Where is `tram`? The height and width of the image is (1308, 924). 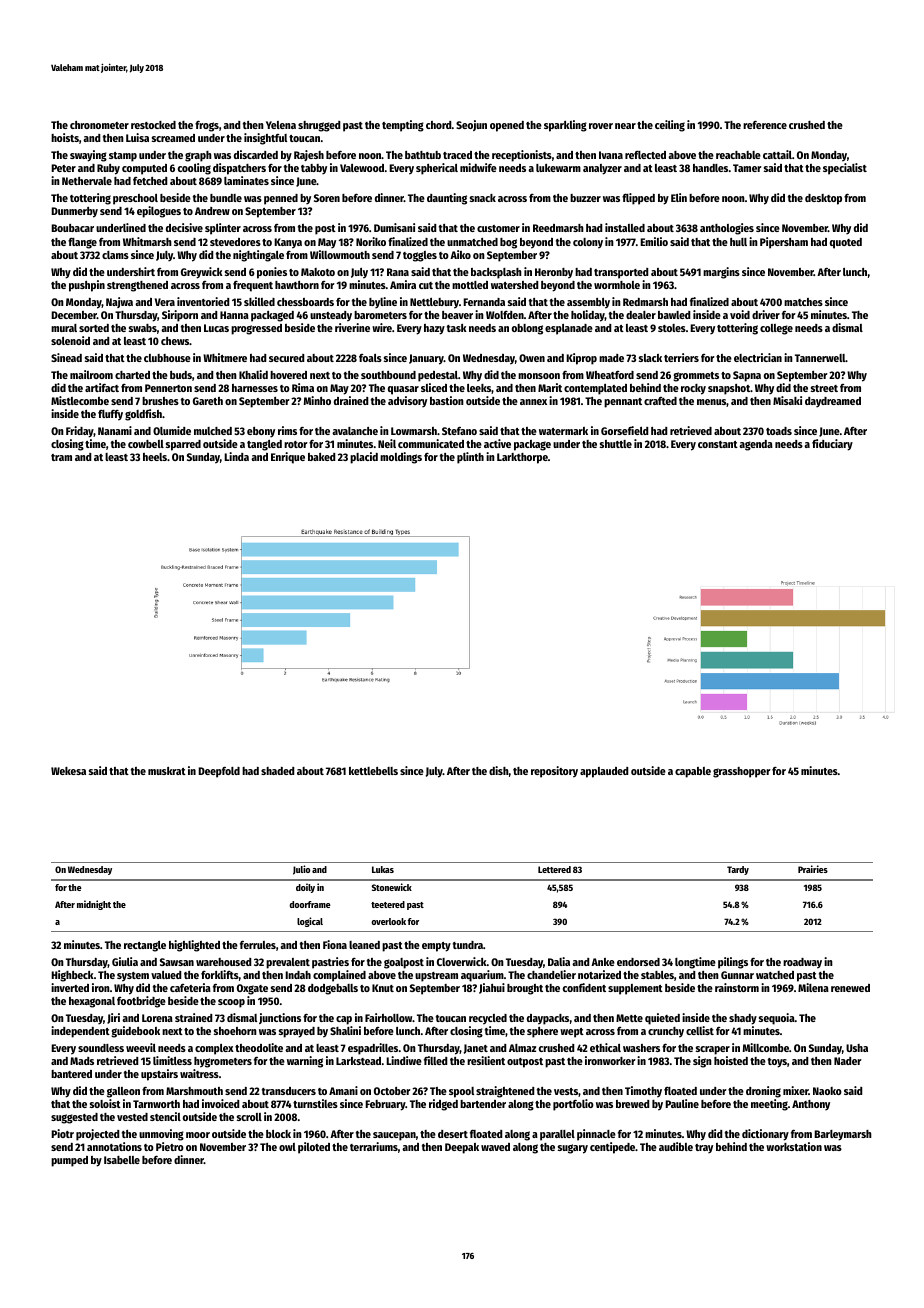 tram is located at coordinates (61, 457).
